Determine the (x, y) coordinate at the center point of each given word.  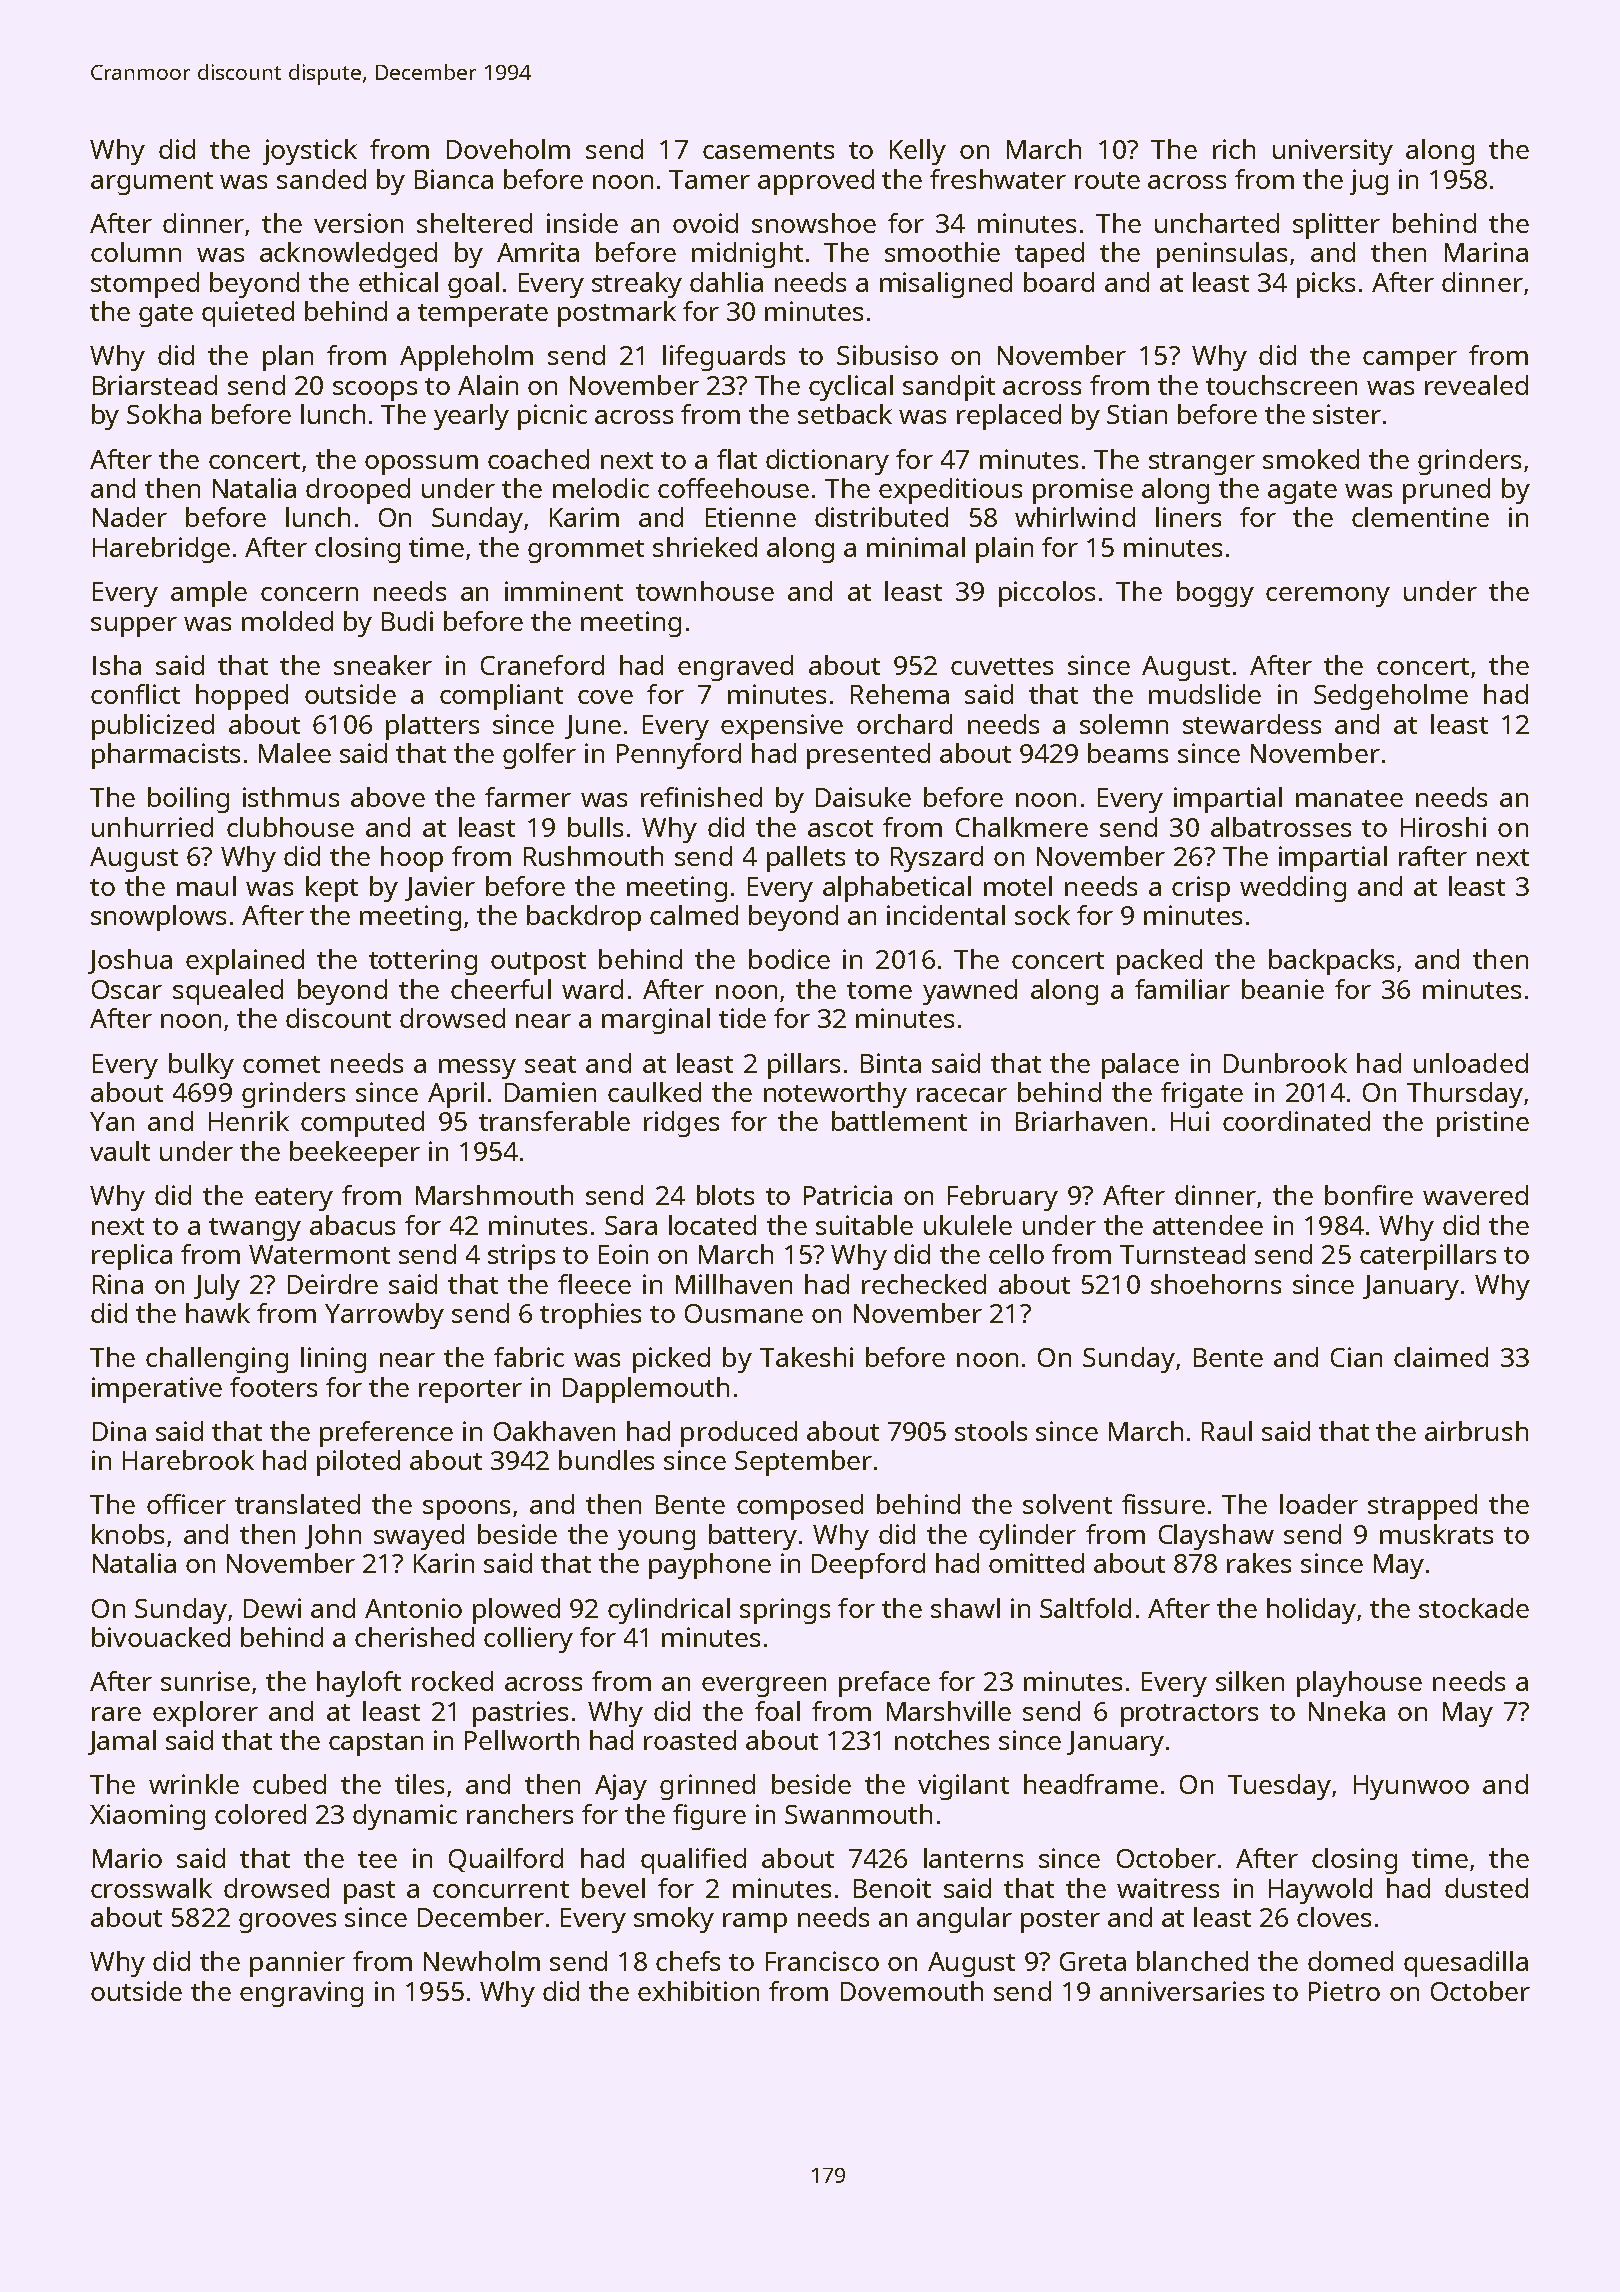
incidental (946, 915)
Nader (130, 517)
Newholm (482, 1961)
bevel (613, 1888)
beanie (1283, 989)
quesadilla (1466, 1964)
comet (281, 1064)
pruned (1446, 491)
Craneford (542, 665)
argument (152, 183)
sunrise (205, 1681)
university (1333, 152)
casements (768, 150)
